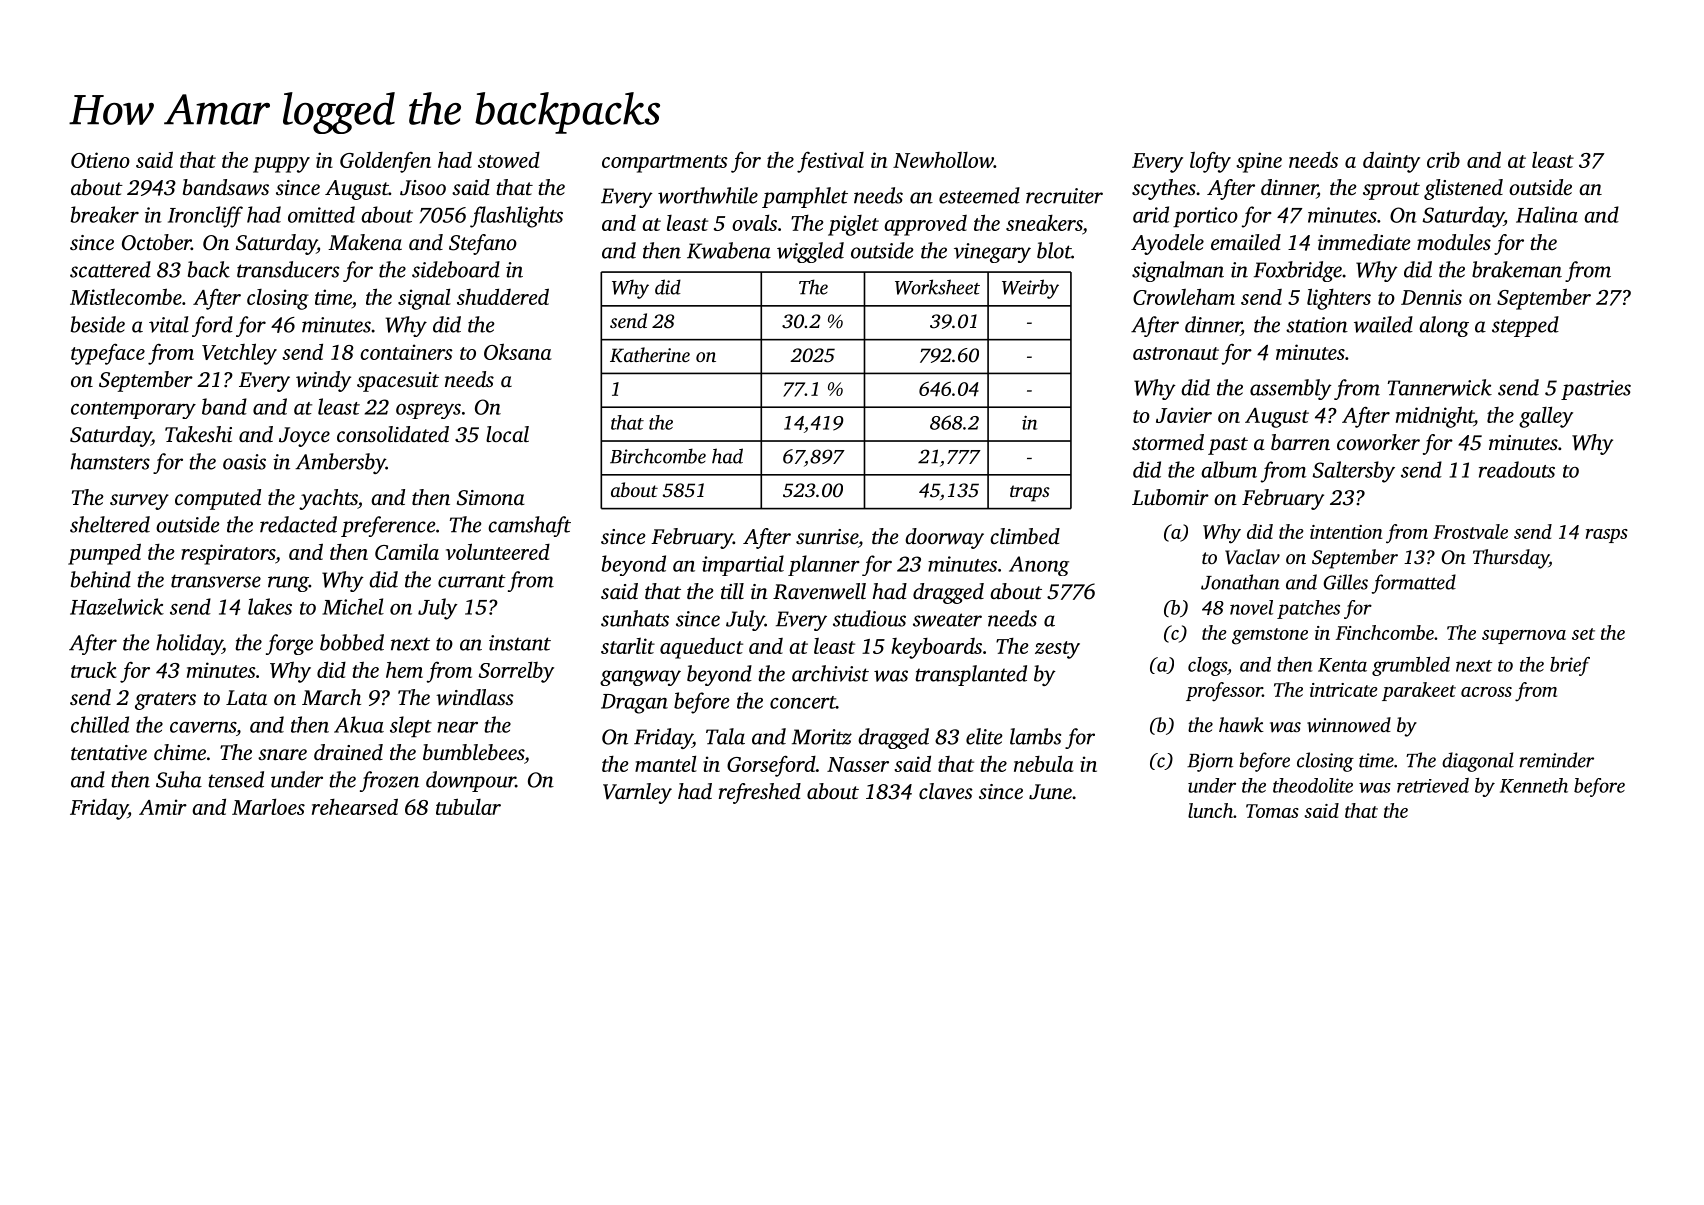  I want to click on Oksana, so click(518, 351).
